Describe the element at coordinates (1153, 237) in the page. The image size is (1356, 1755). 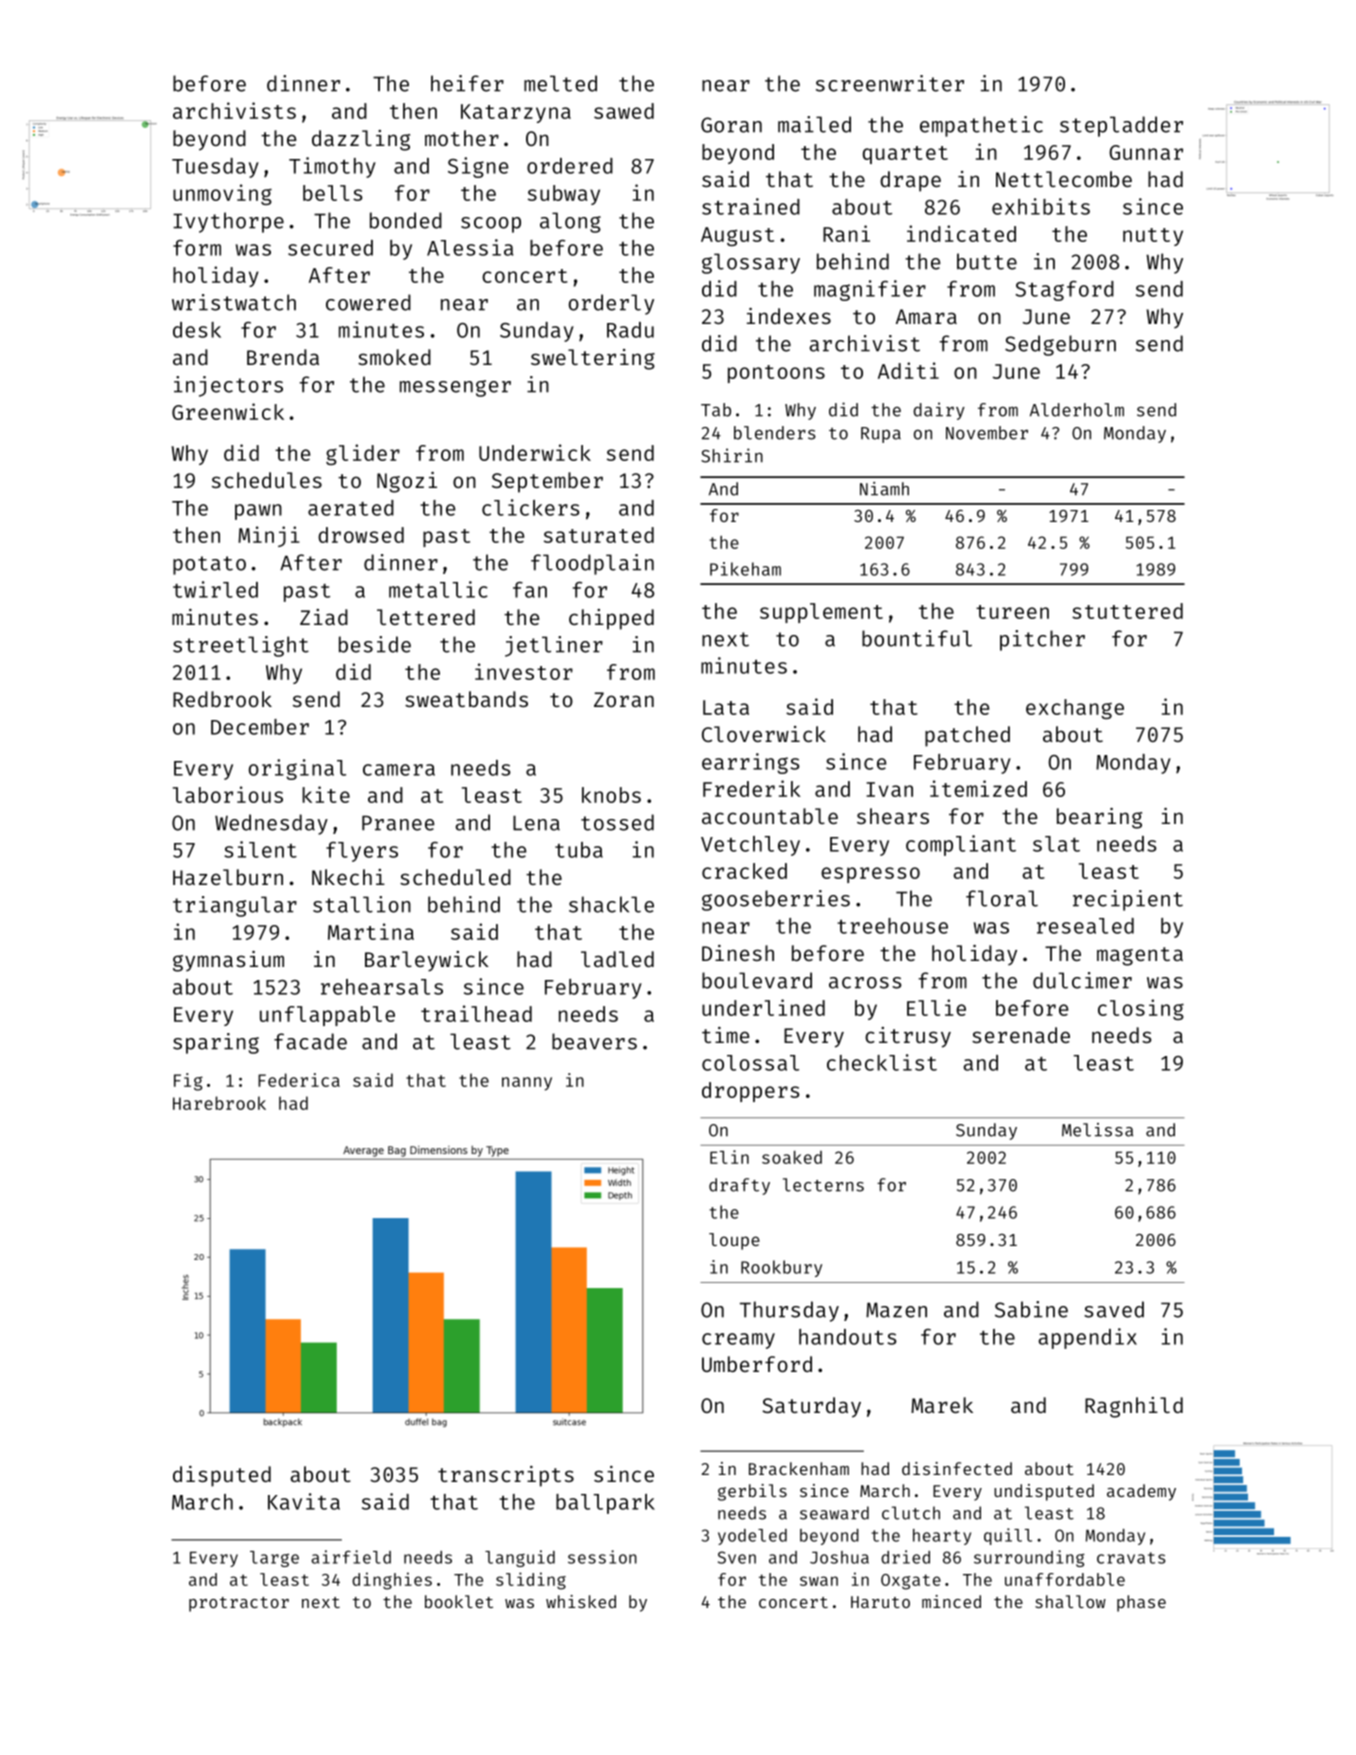
I see `nutty` at that location.
